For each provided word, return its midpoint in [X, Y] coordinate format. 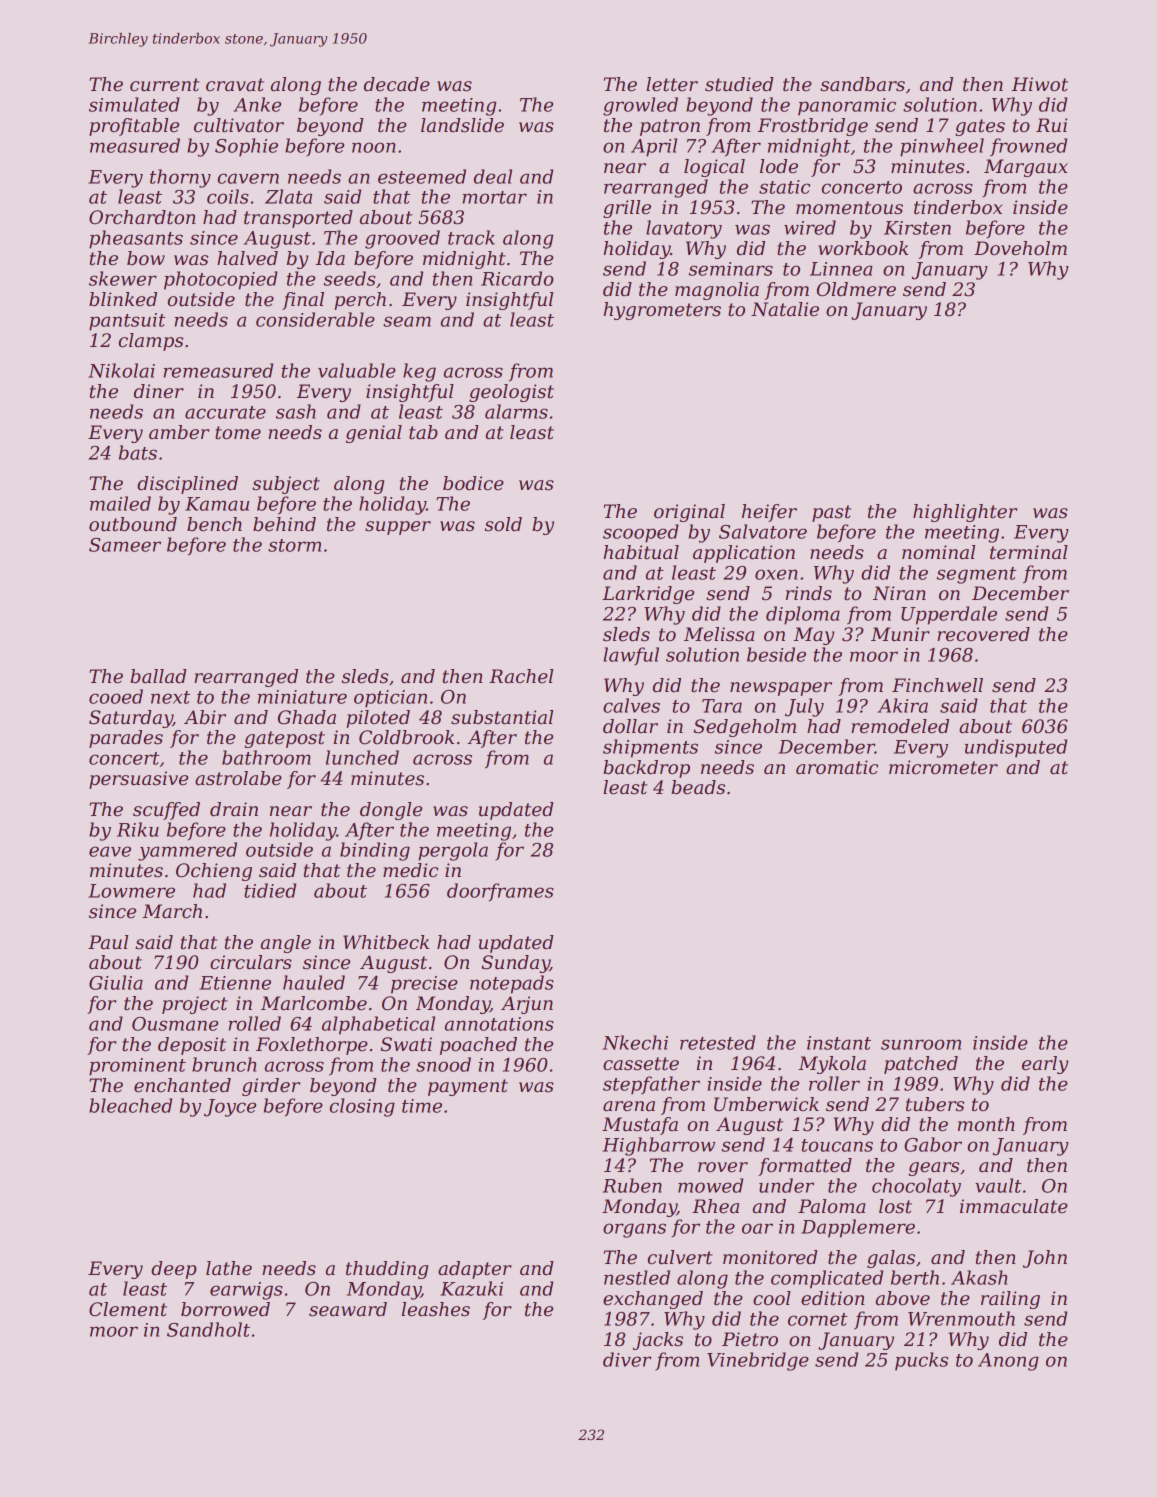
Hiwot [1040, 84]
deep [174, 1270]
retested [718, 1042]
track [471, 237]
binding [375, 851]
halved [247, 258]
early [1045, 1065]
